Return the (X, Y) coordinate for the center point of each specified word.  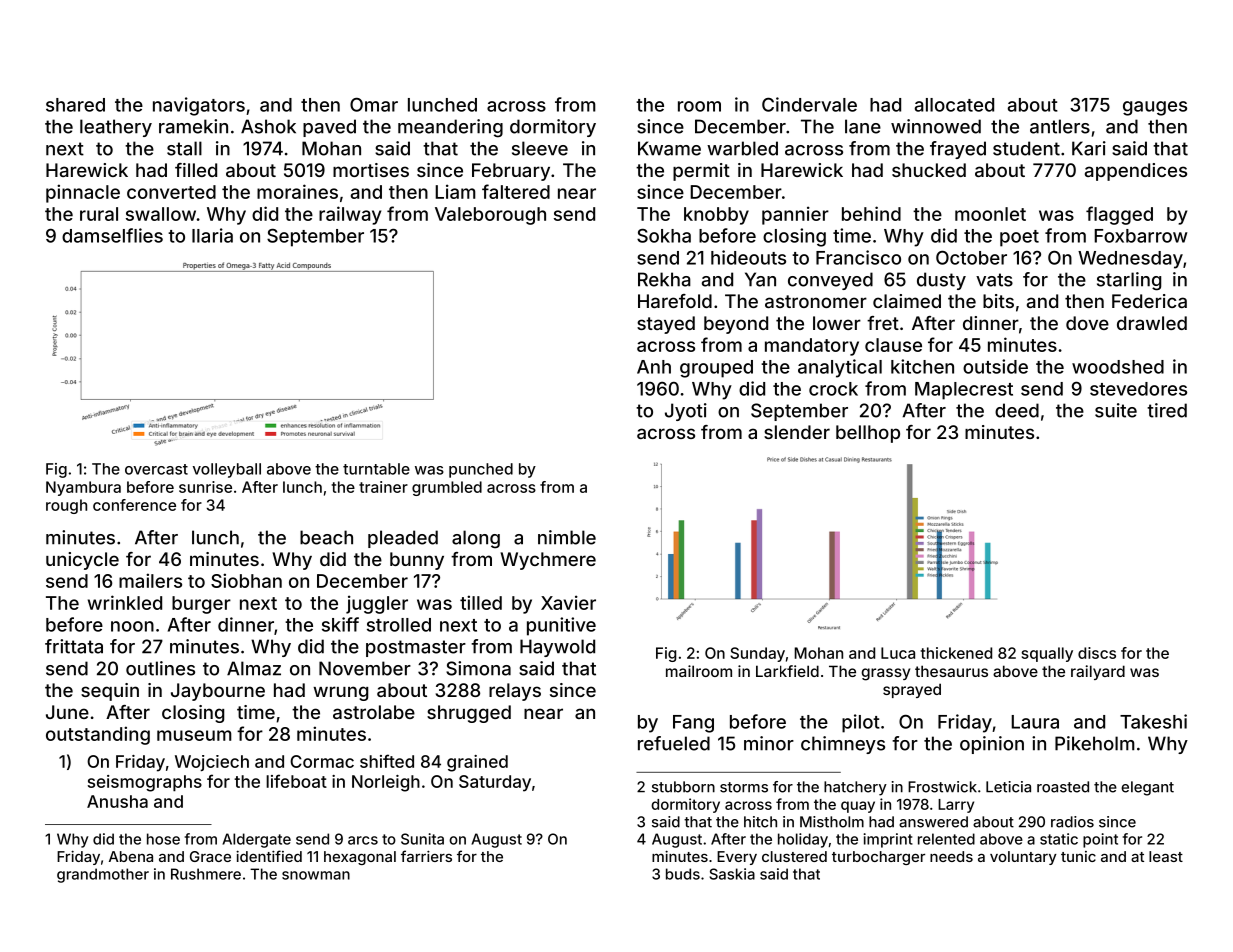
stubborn (683, 787)
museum (194, 735)
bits (998, 301)
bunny (417, 561)
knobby (716, 216)
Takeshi (1153, 721)
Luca (898, 653)
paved (329, 128)
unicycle (82, 561)
